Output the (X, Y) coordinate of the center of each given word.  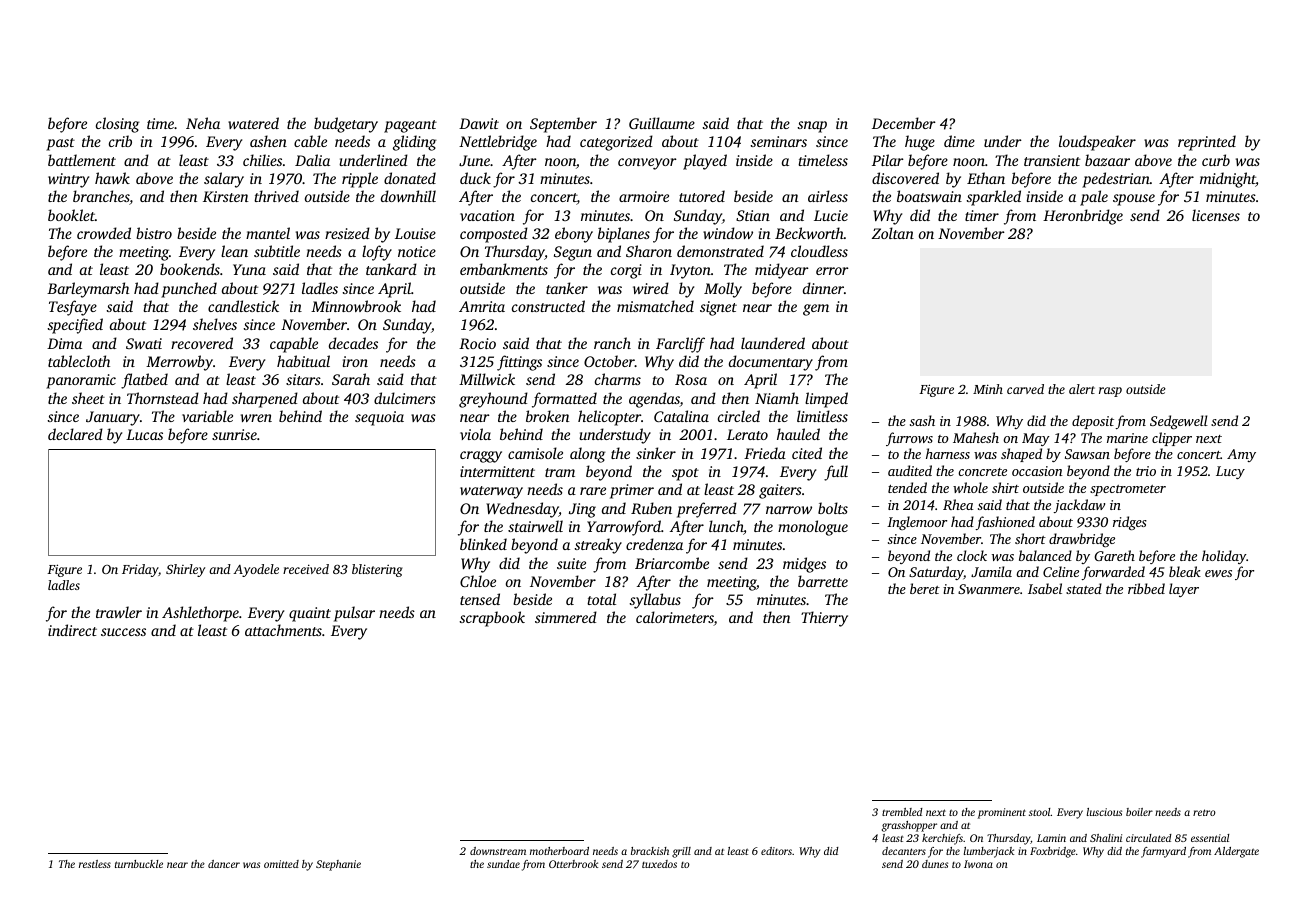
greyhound (493, 400)
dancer (224, 864)
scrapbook (492, 619)
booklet (71, 215)
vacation (487, 215)
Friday (140, 570)
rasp (1110, 392)
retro (1204, 812)
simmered (566, 617)
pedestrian (1116, 180)
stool (1040, 812)
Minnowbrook (356, 306)
